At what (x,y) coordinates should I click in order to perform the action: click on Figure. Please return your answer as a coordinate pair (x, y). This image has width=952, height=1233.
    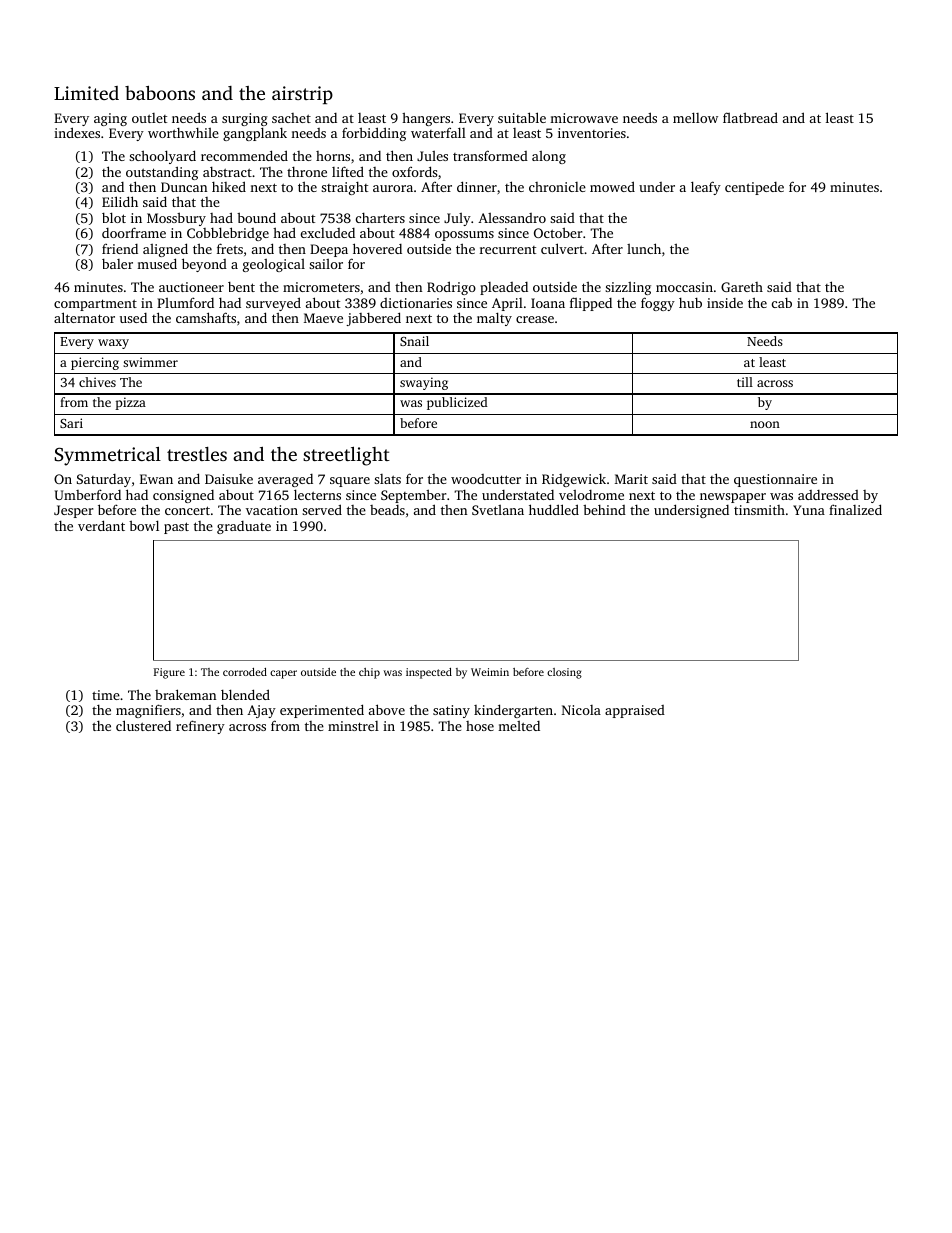
    Looking at the image, I should click on (169, 673).
